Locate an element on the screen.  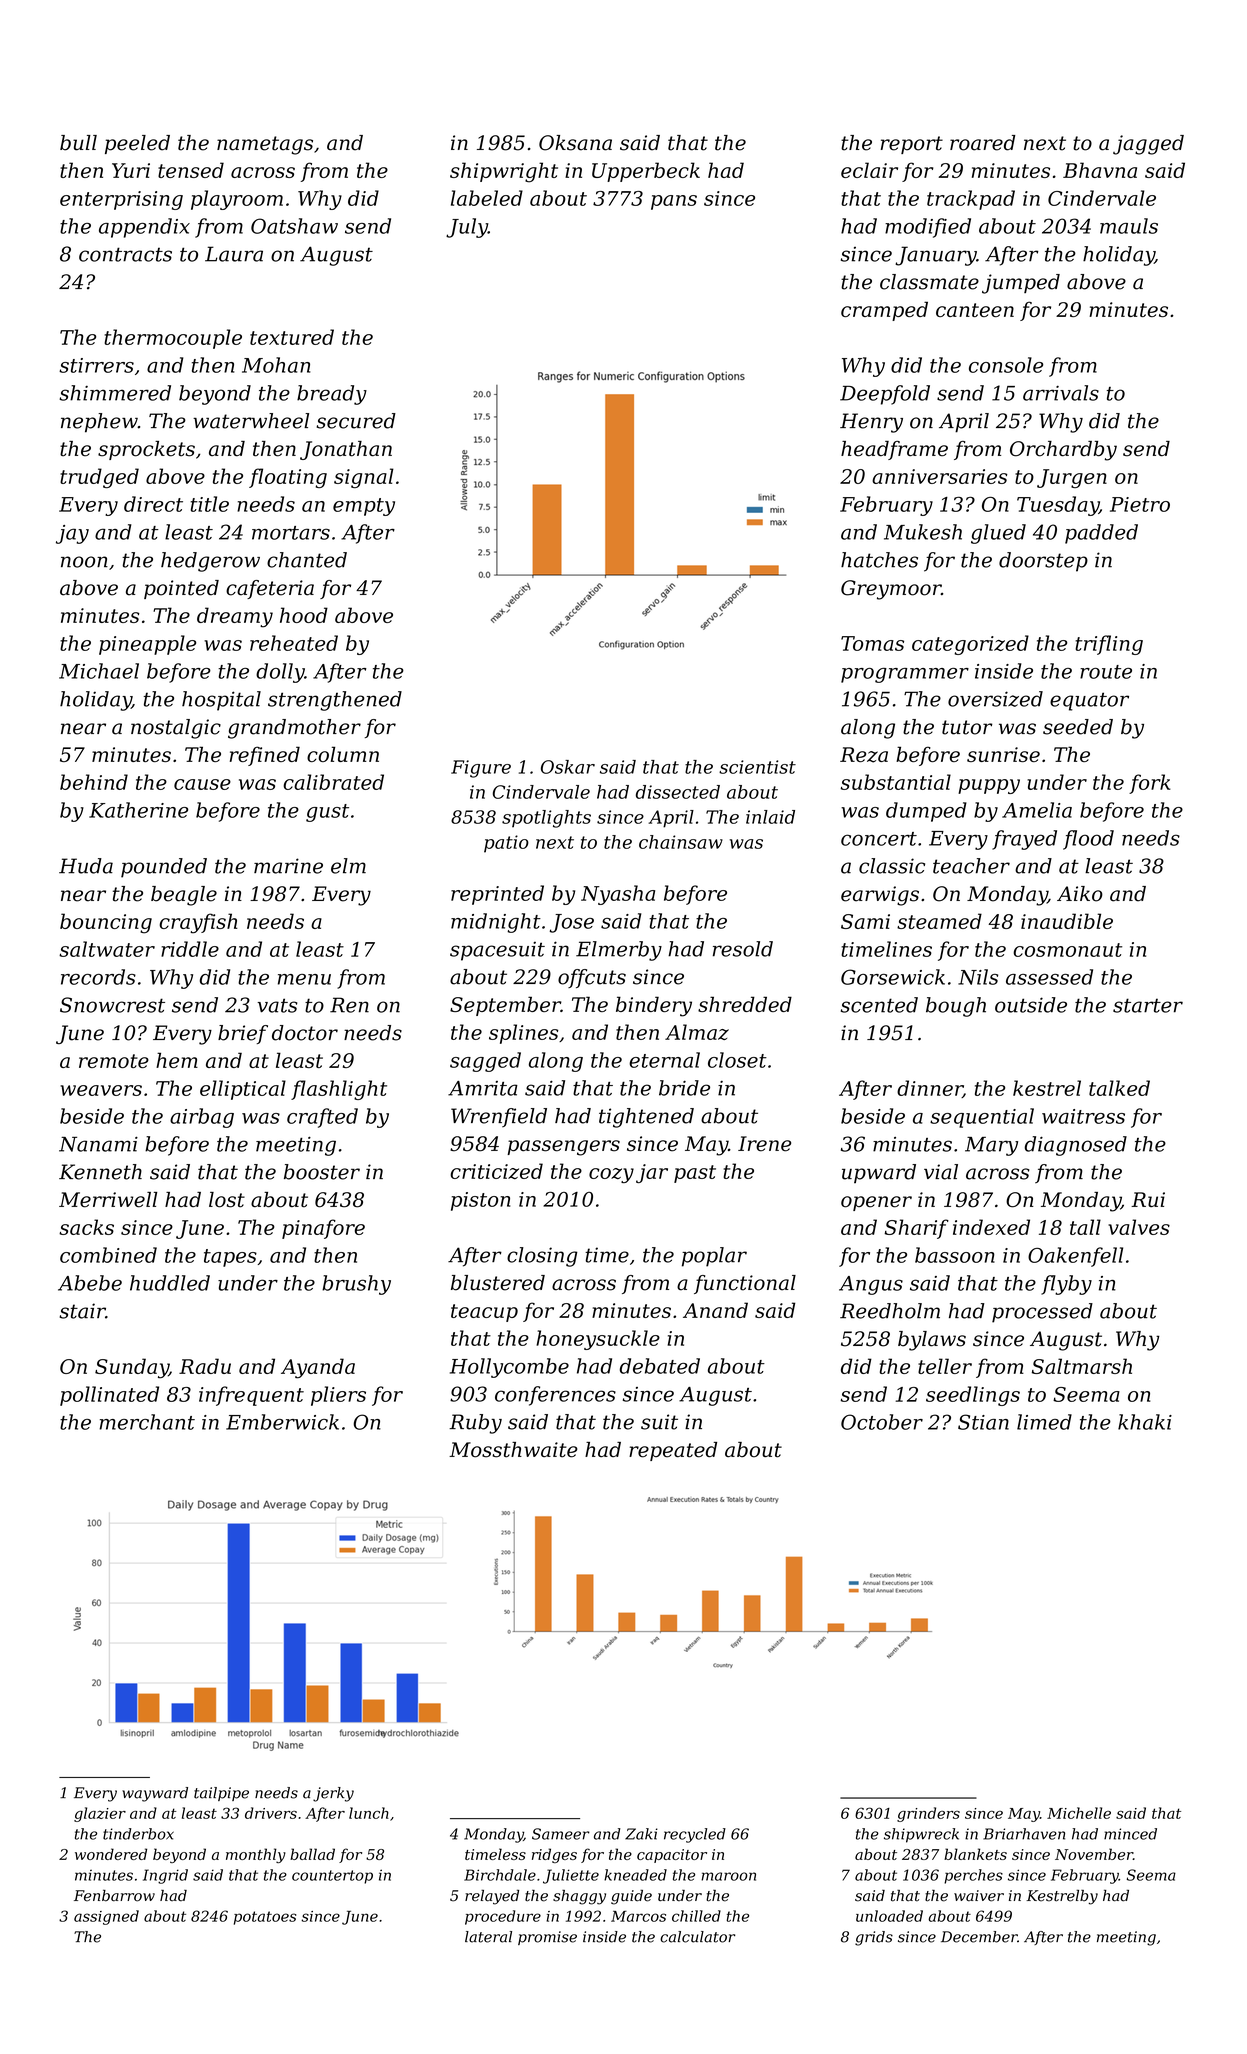
scented is located at coordinates (879, 1005).
